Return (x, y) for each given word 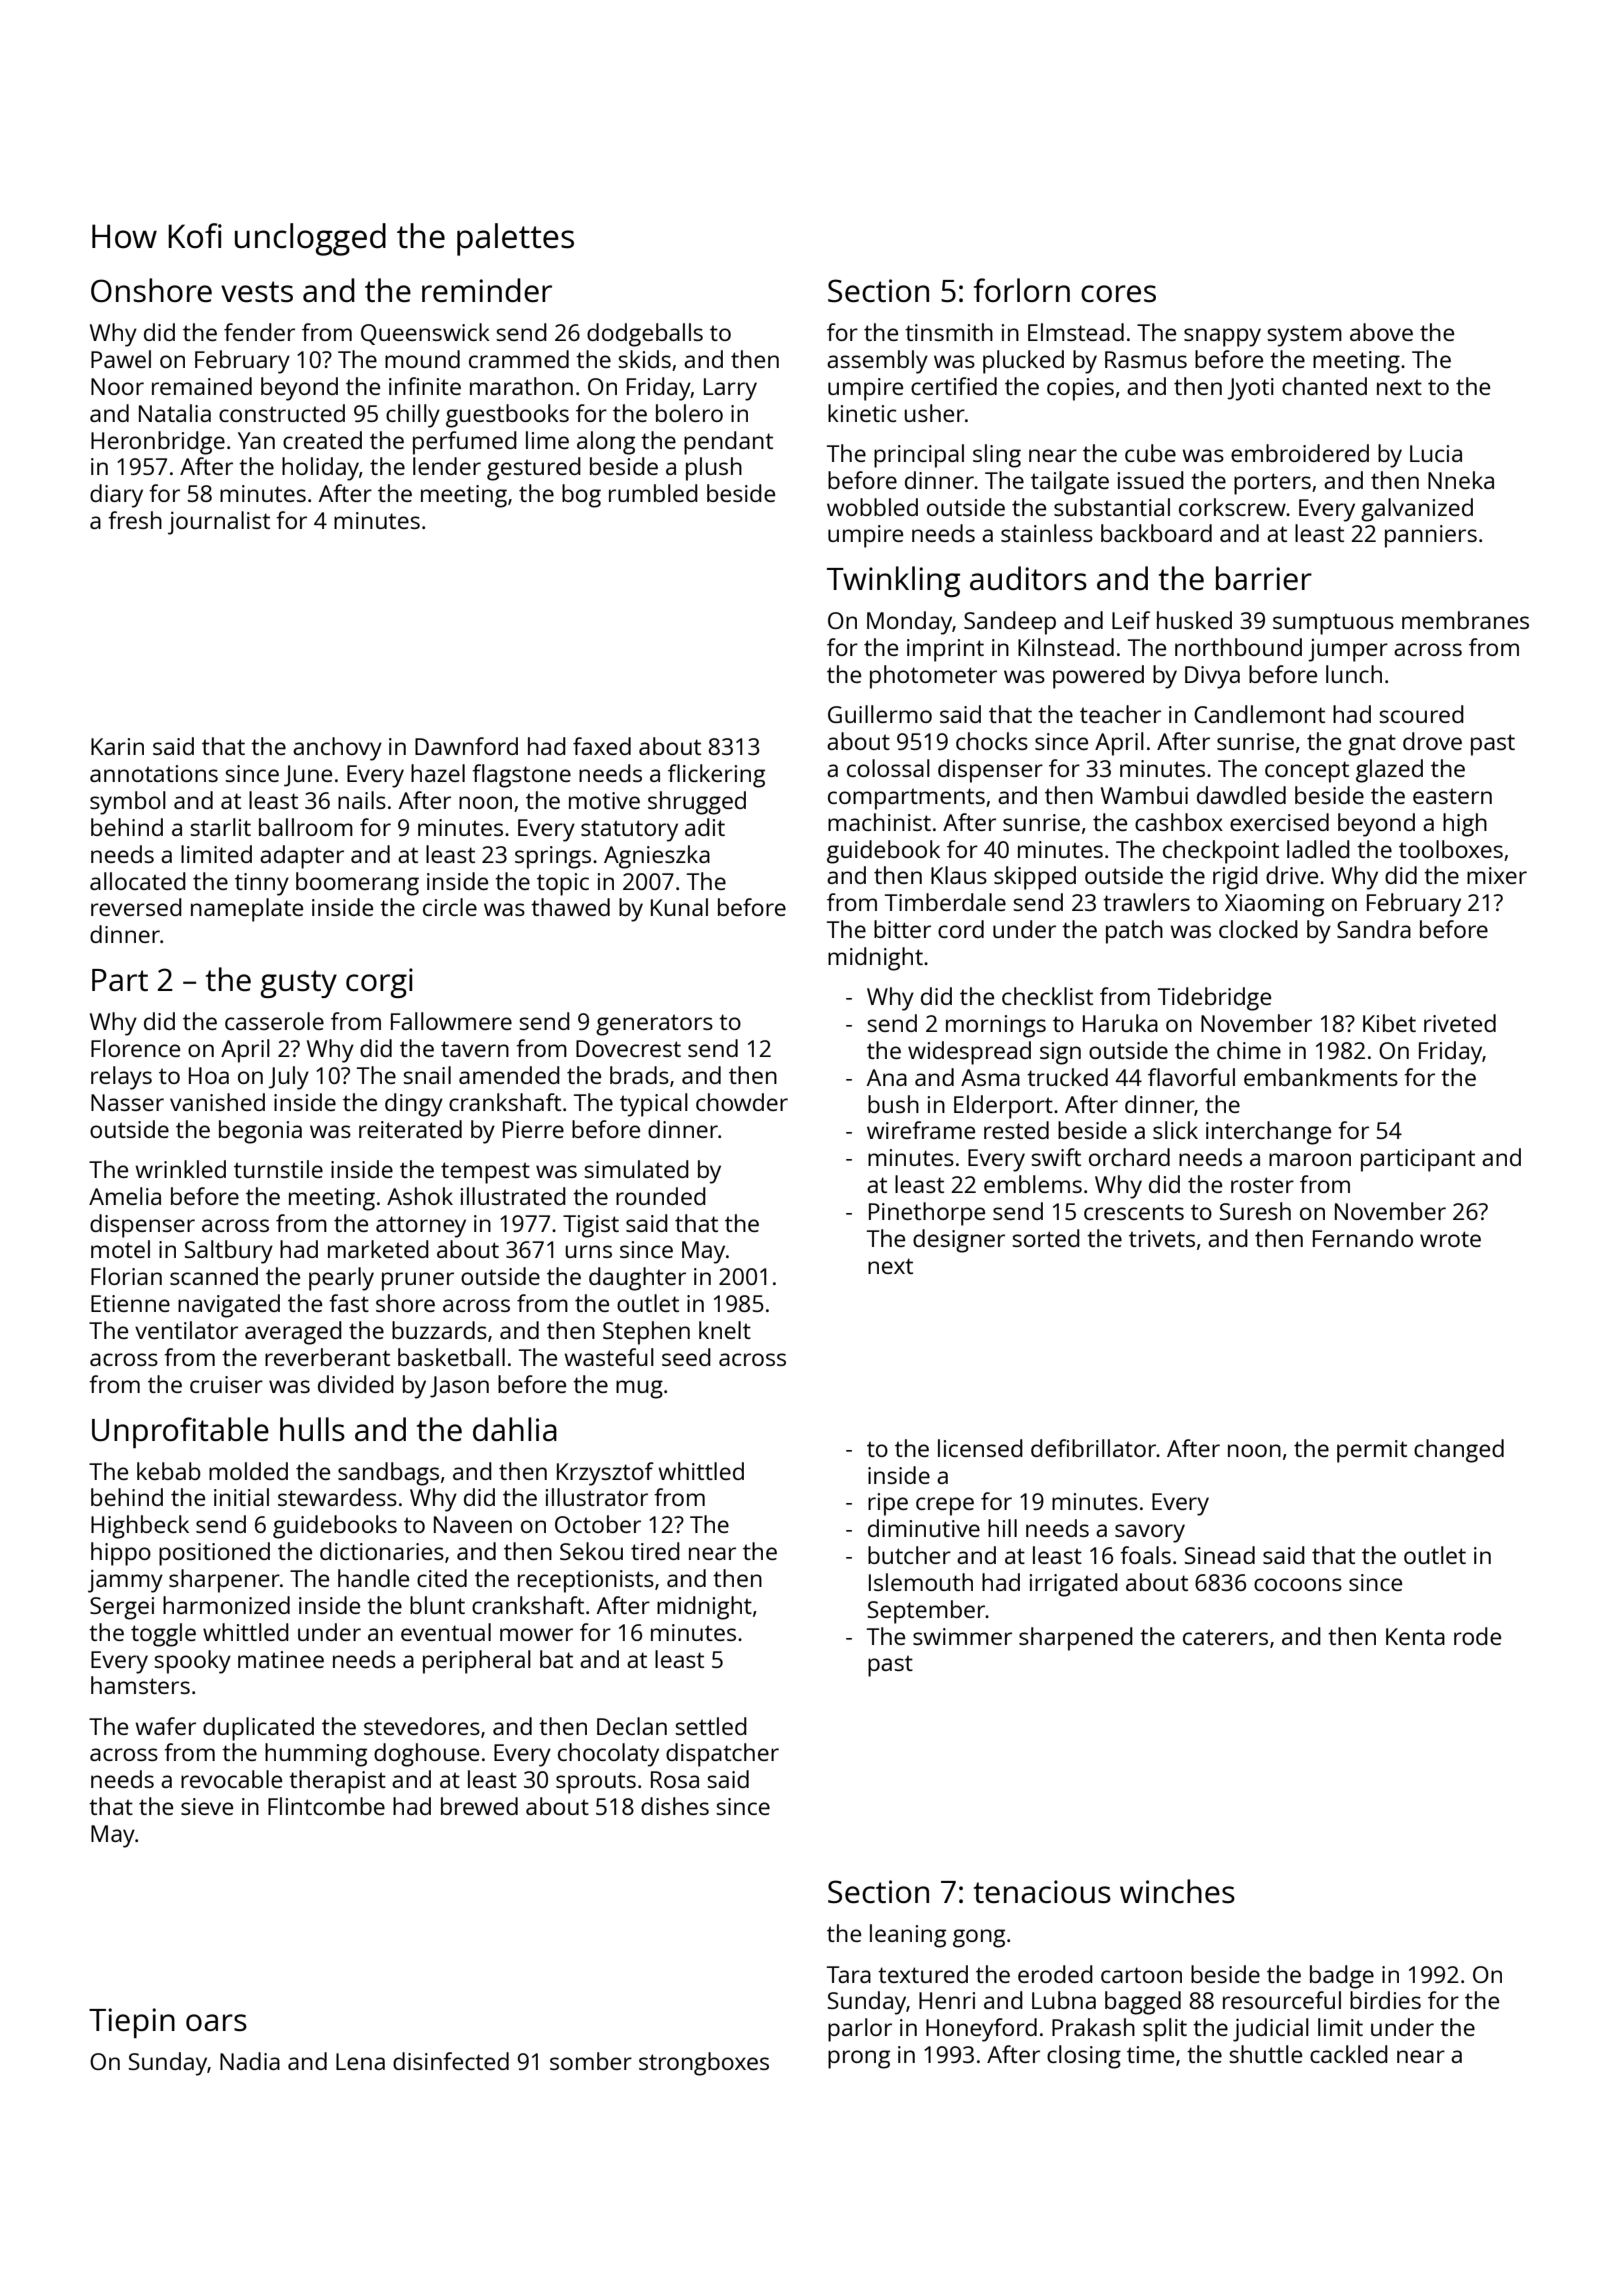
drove (1432, 741)
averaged (293, 1333)
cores (1118, 294)
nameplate (247, 910)
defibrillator (1093, 1448)
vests (257, 292)
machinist (879, 822)
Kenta (1415, 1636)
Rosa (675, 1779)
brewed (479, 1806)
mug (639, 1389)
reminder (487, 290)
